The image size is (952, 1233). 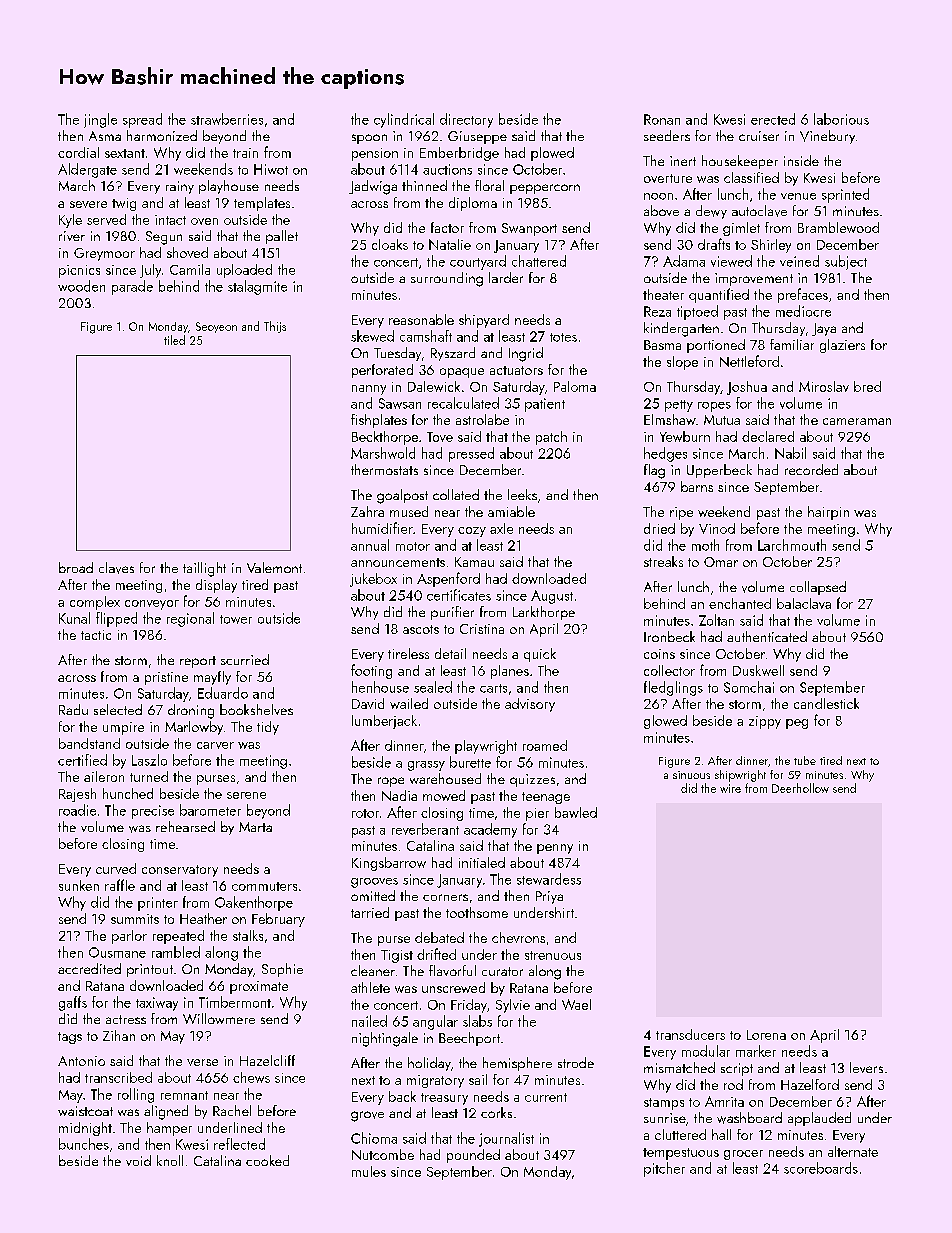 I want to click on pitcher, so click(x=664, y=1169).
